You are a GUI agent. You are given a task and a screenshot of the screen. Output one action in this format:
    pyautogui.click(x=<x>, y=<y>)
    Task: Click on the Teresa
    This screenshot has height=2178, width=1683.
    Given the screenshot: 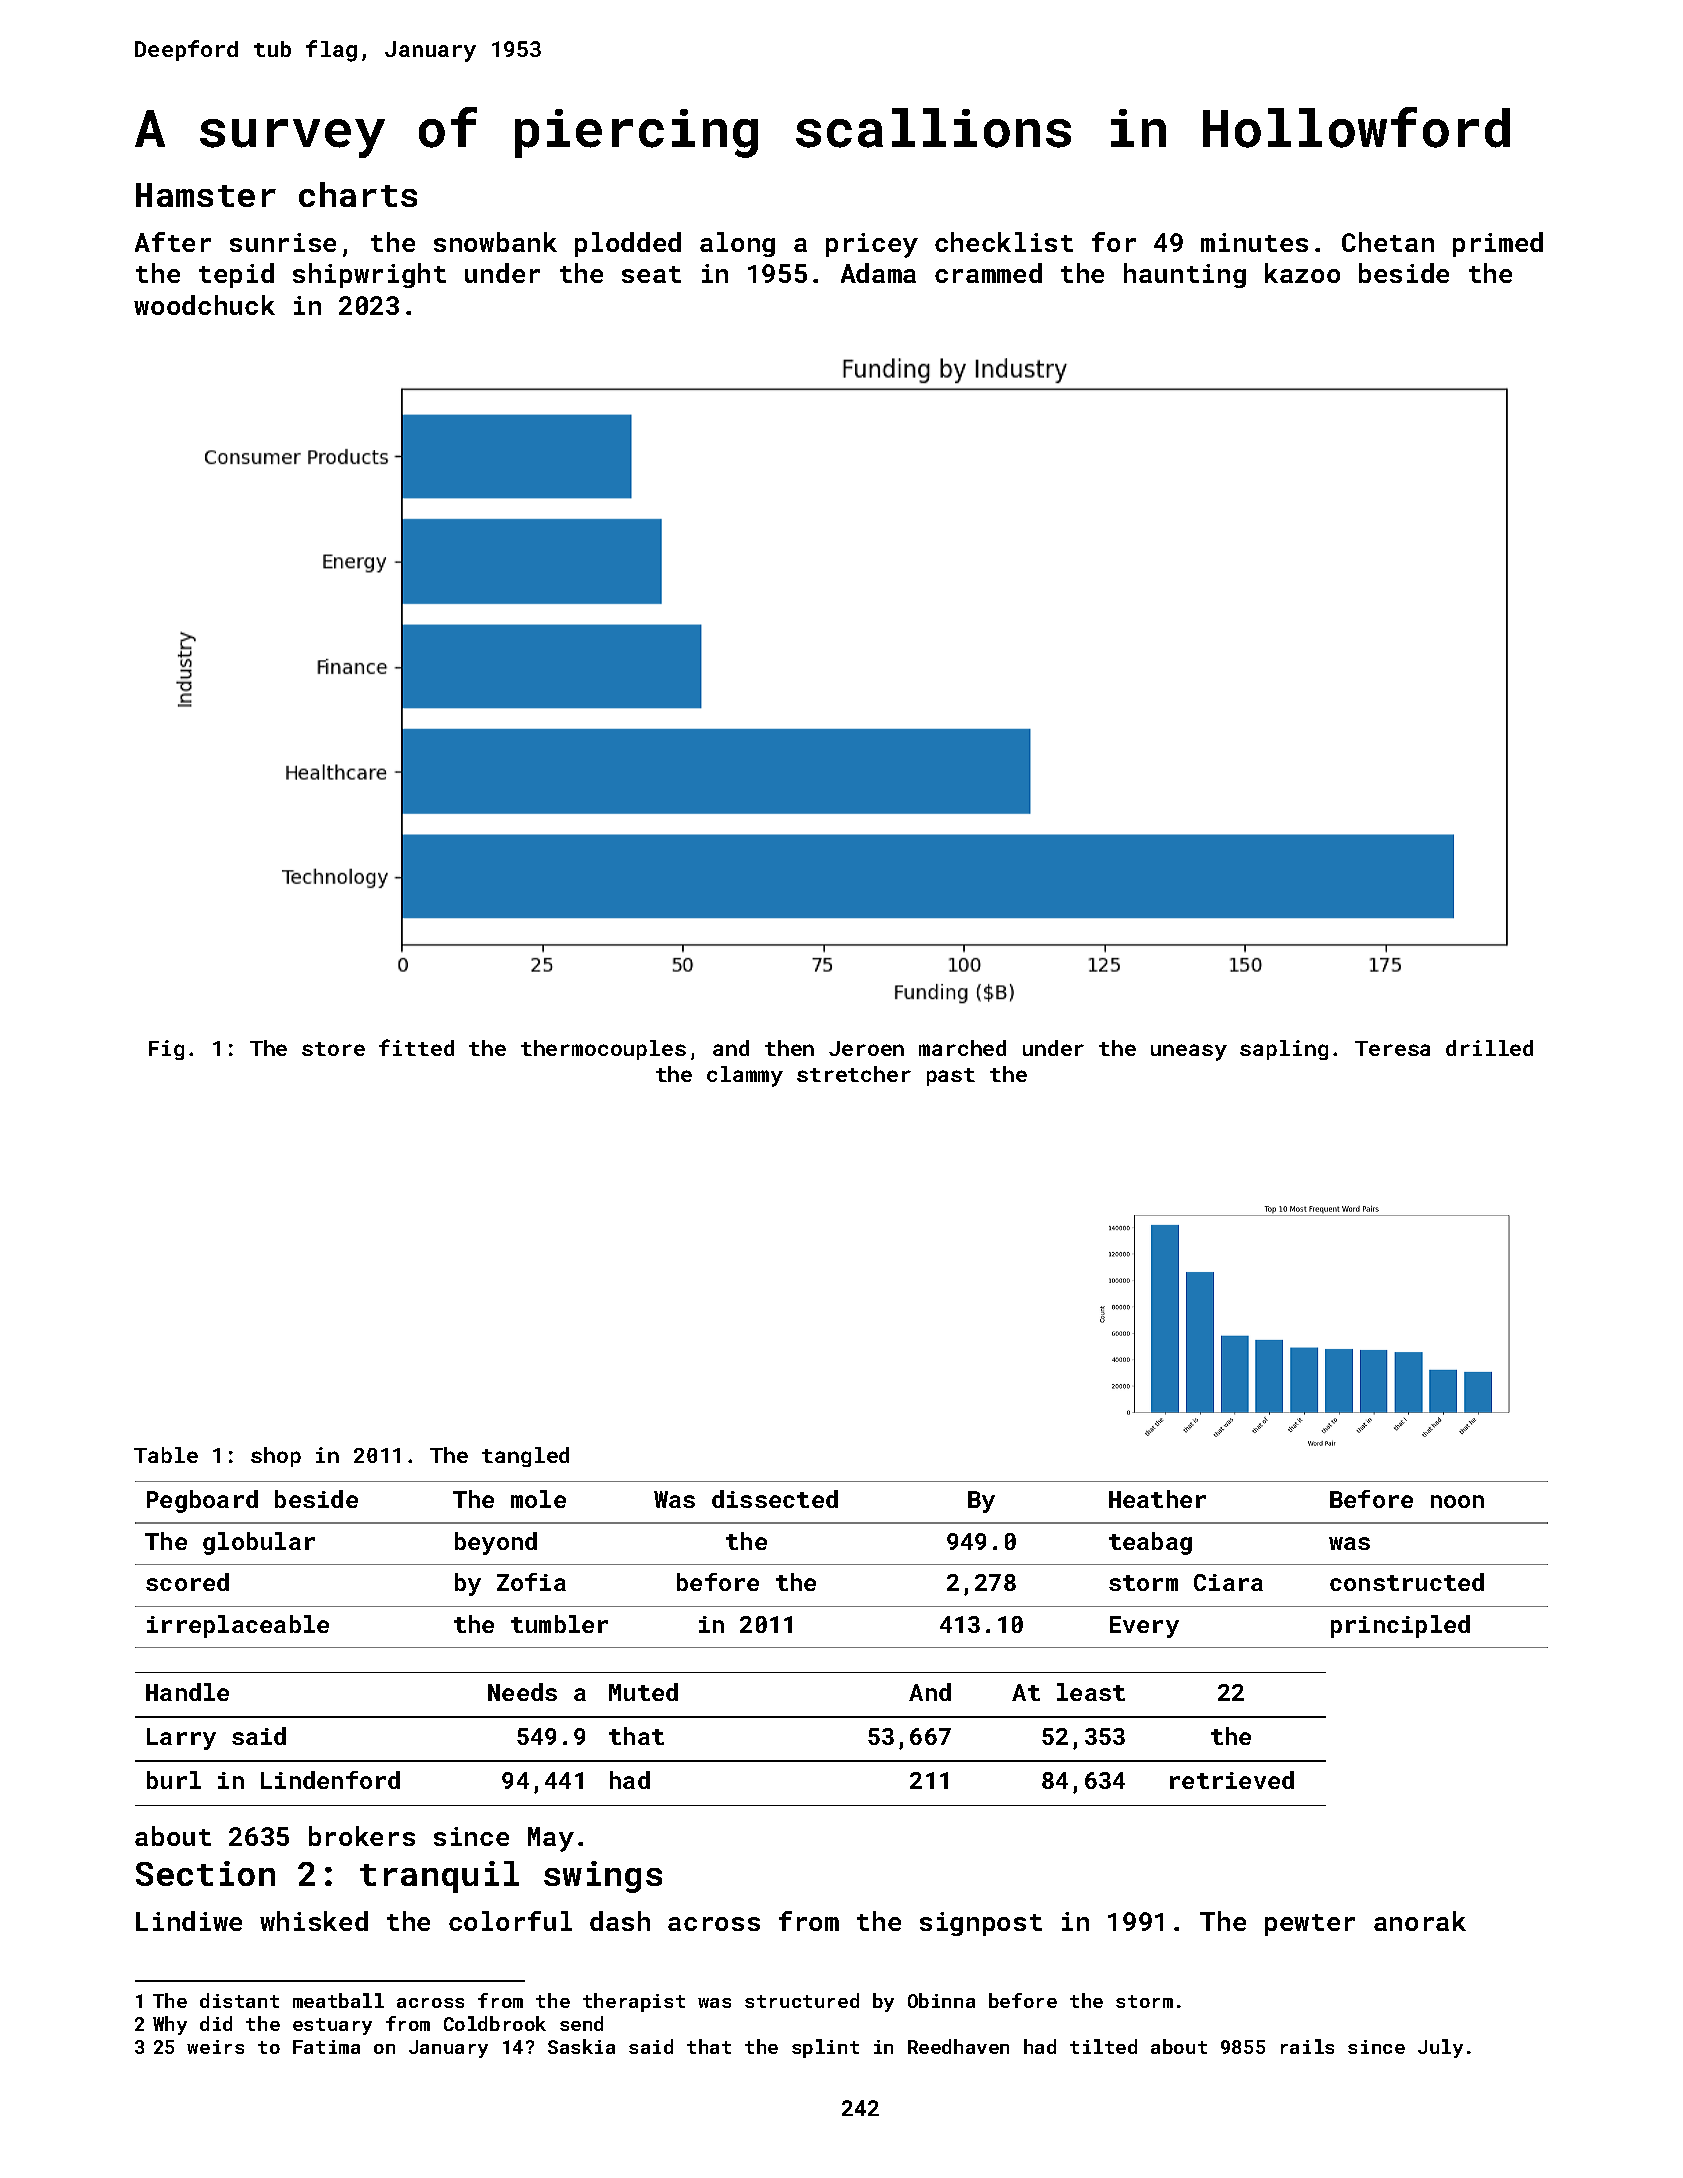 What is the action you would take?
    pyautogui.click(x=1392, y=1048)
